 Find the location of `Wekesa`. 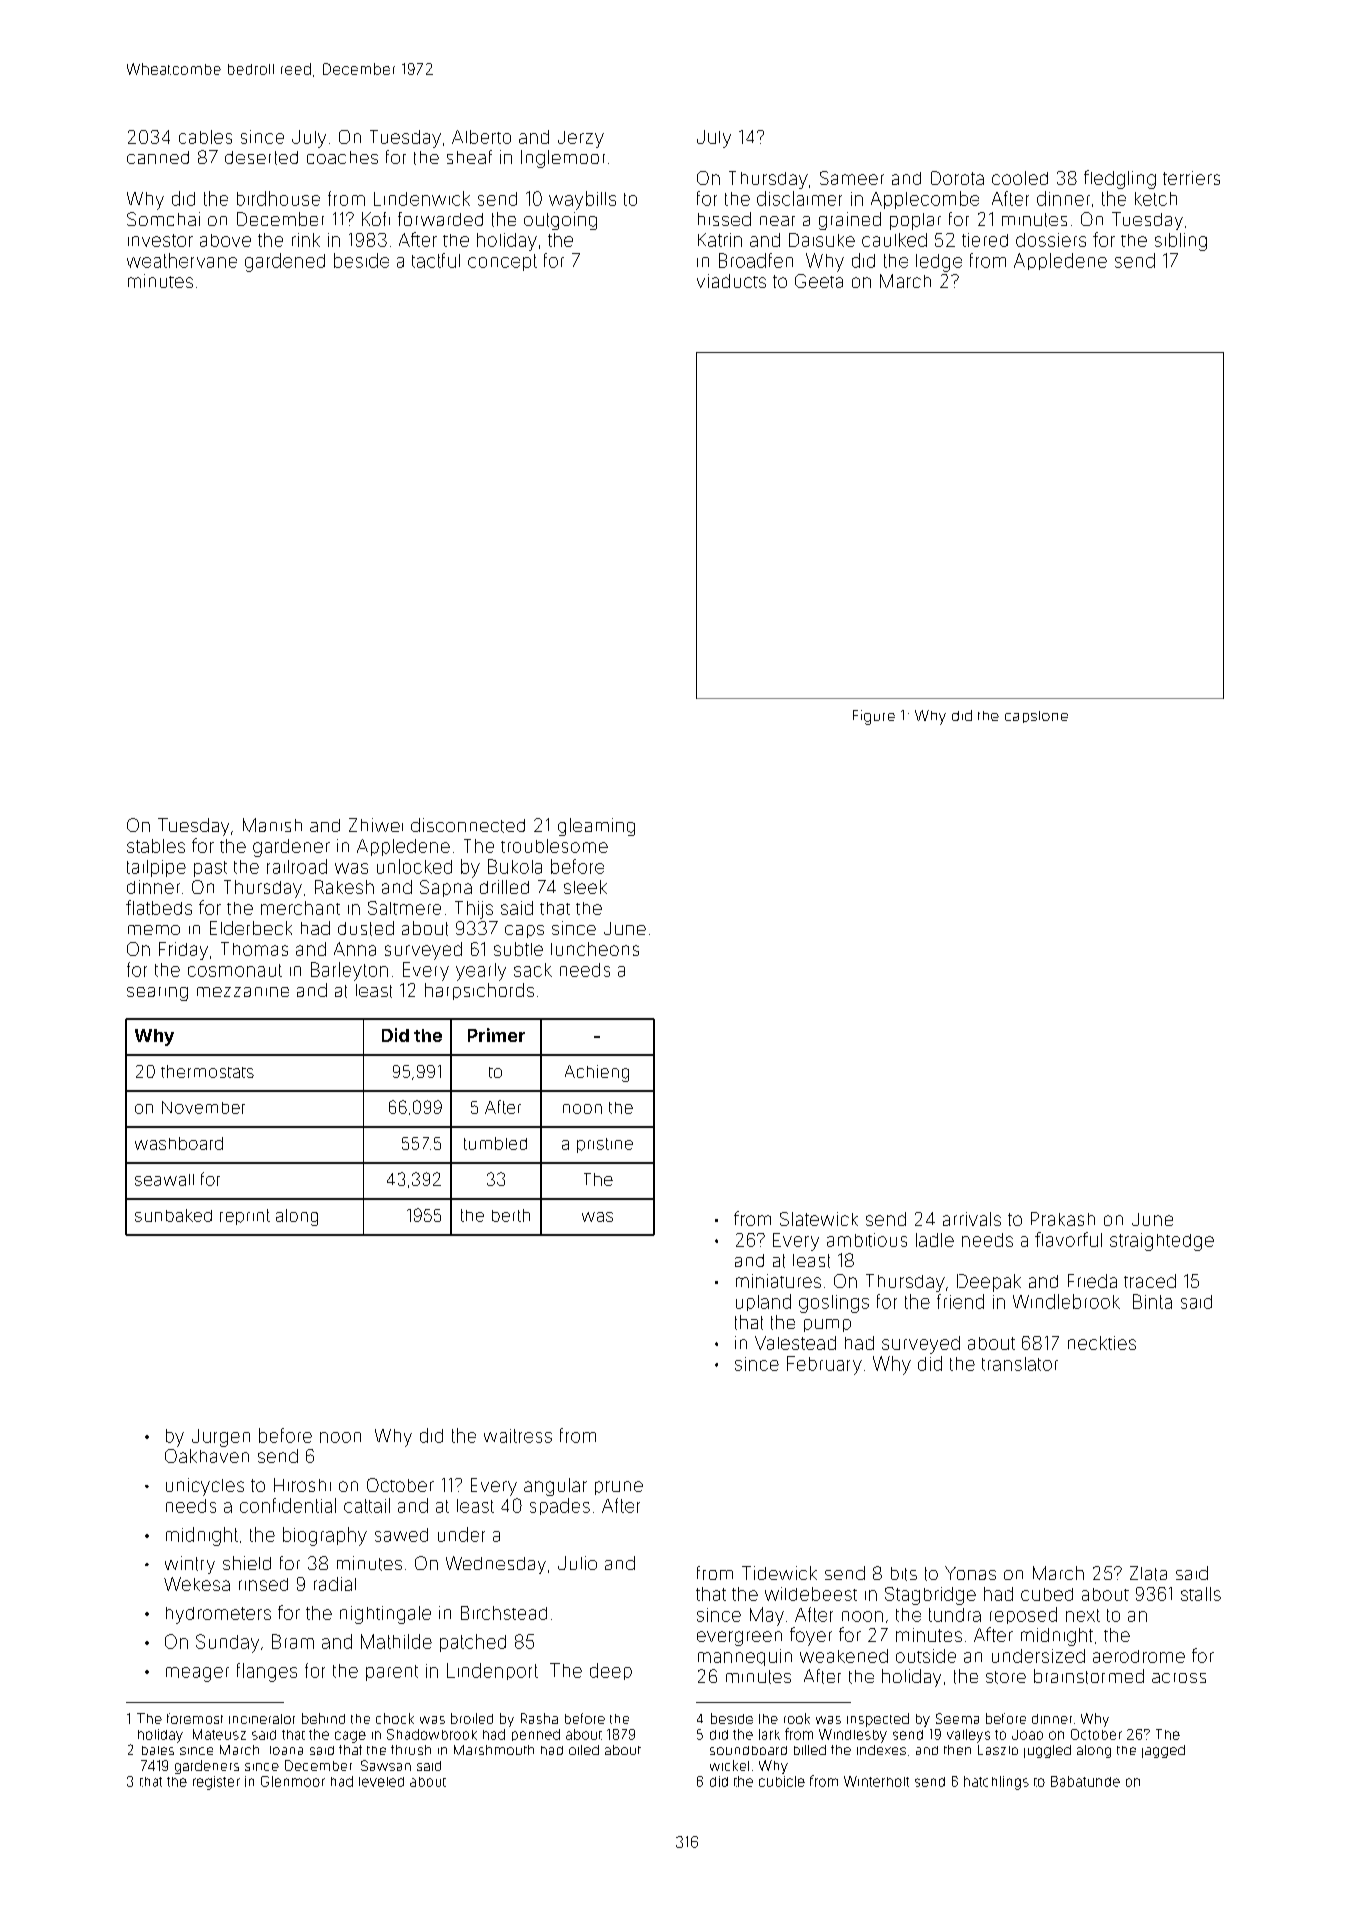

Wekesa is located at coordinates (197, 1584).
